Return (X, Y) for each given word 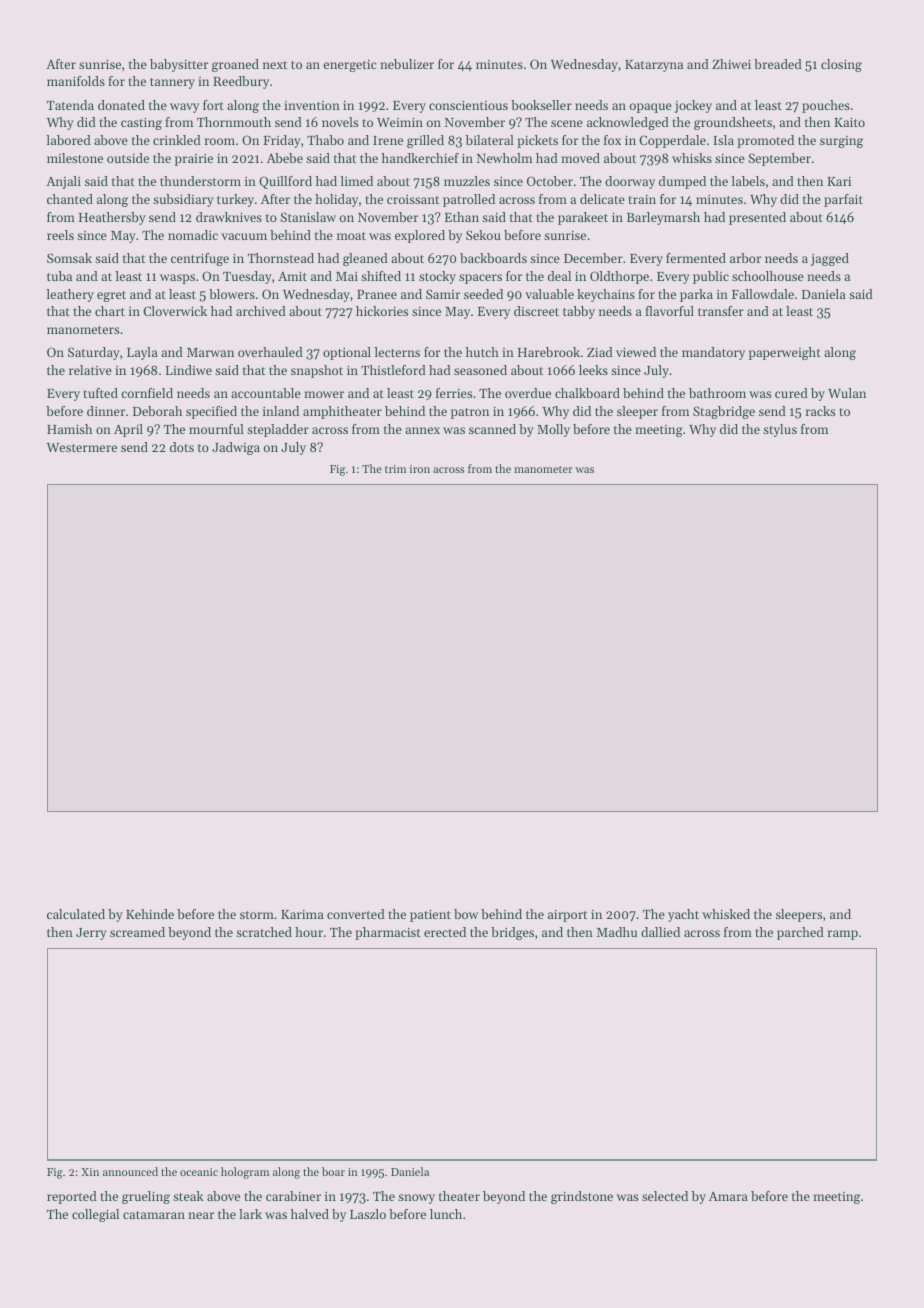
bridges (512, 933)
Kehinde (150, 914)
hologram (245, 1173)
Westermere (82, 447)
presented (757, 218)
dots (182, 447)
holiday (336, 200)
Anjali (63, 182)
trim (395, 469)
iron (420, 469)
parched (800, 933)
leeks (593, 370)
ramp (843, 935)
